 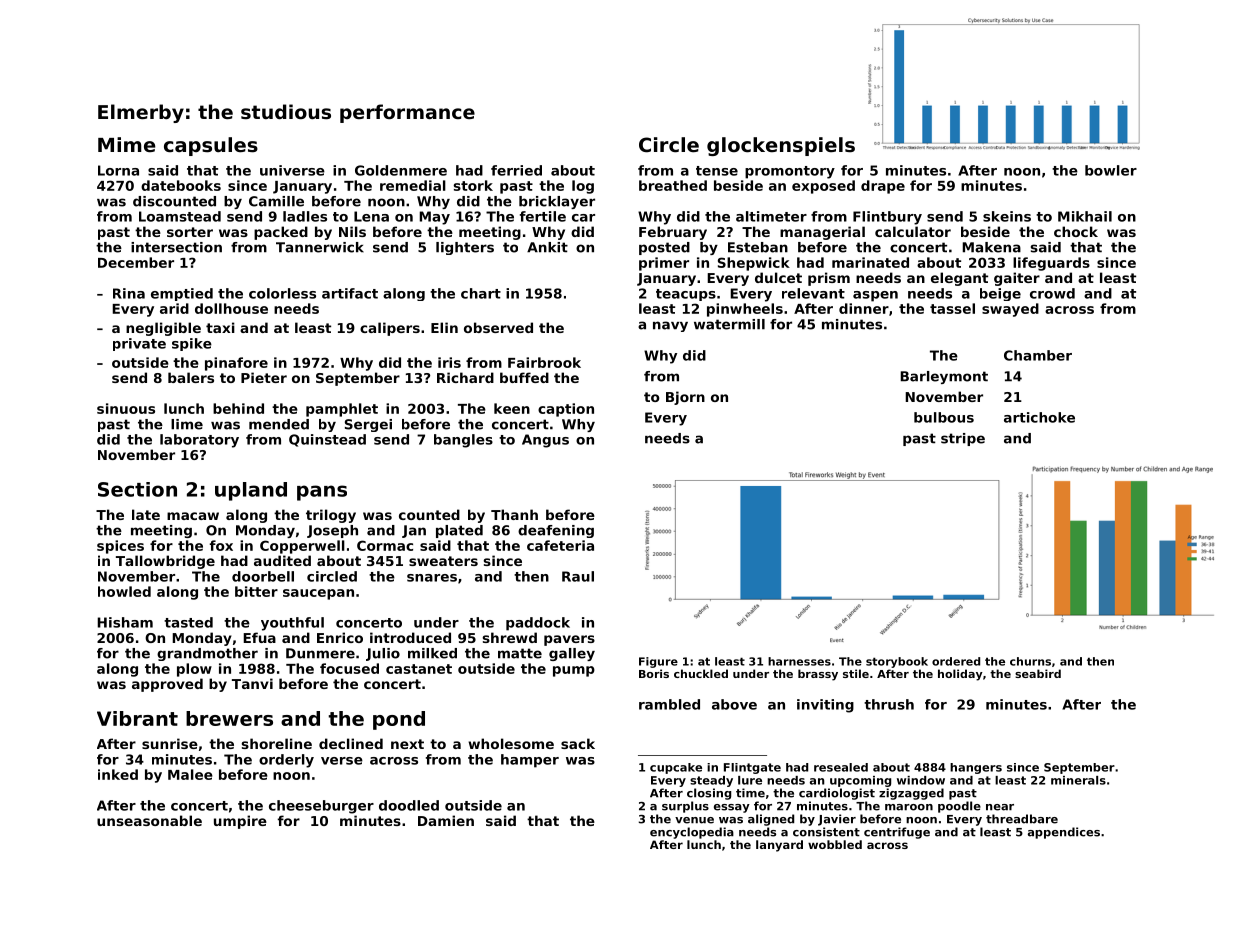 What do you see at coordinates (991, 247) in the document?
I see `Makena` at bounding box center [991, 247].
